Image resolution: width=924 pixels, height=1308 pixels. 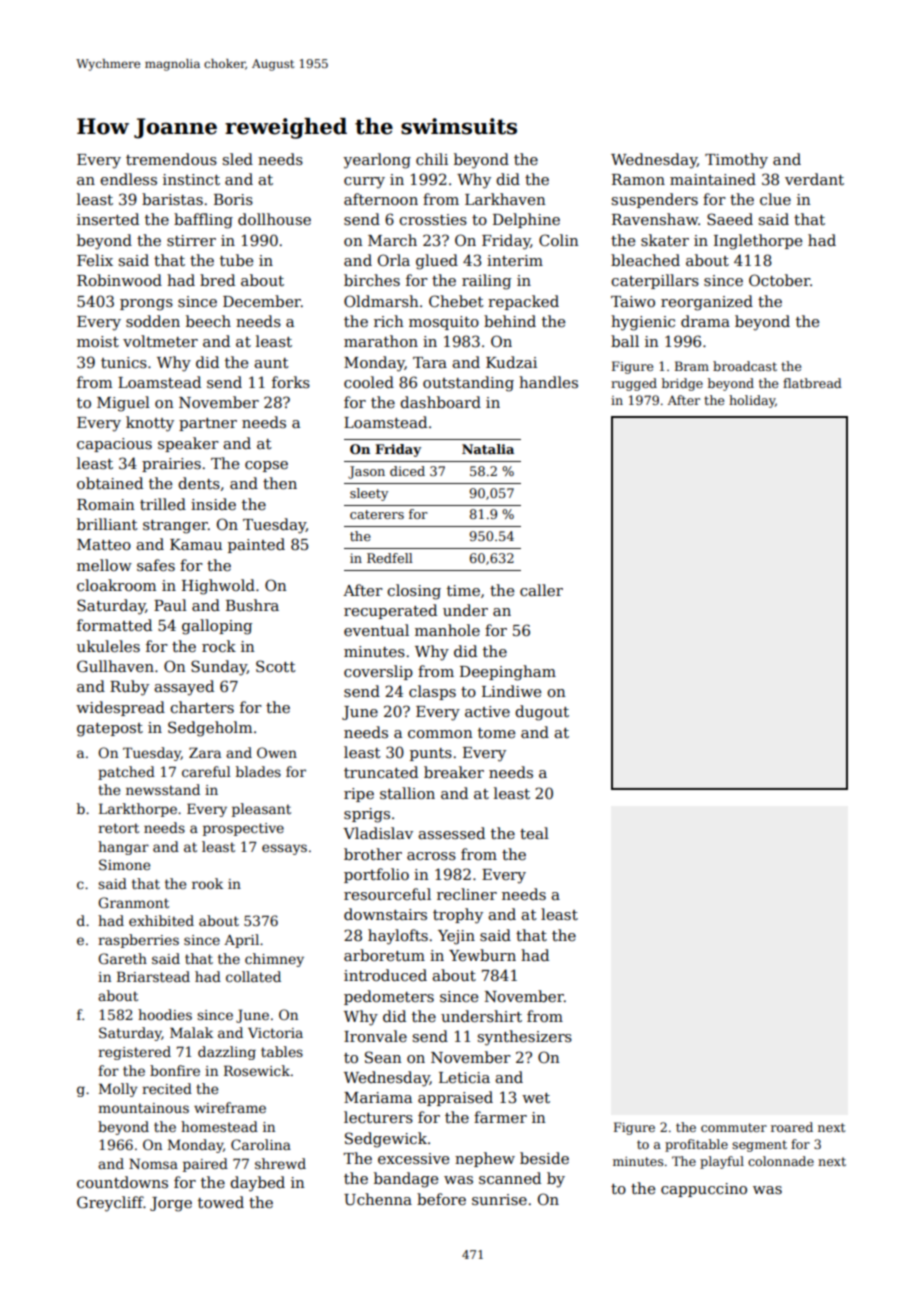 I want to click on ball, so click(x=625, y=341).
